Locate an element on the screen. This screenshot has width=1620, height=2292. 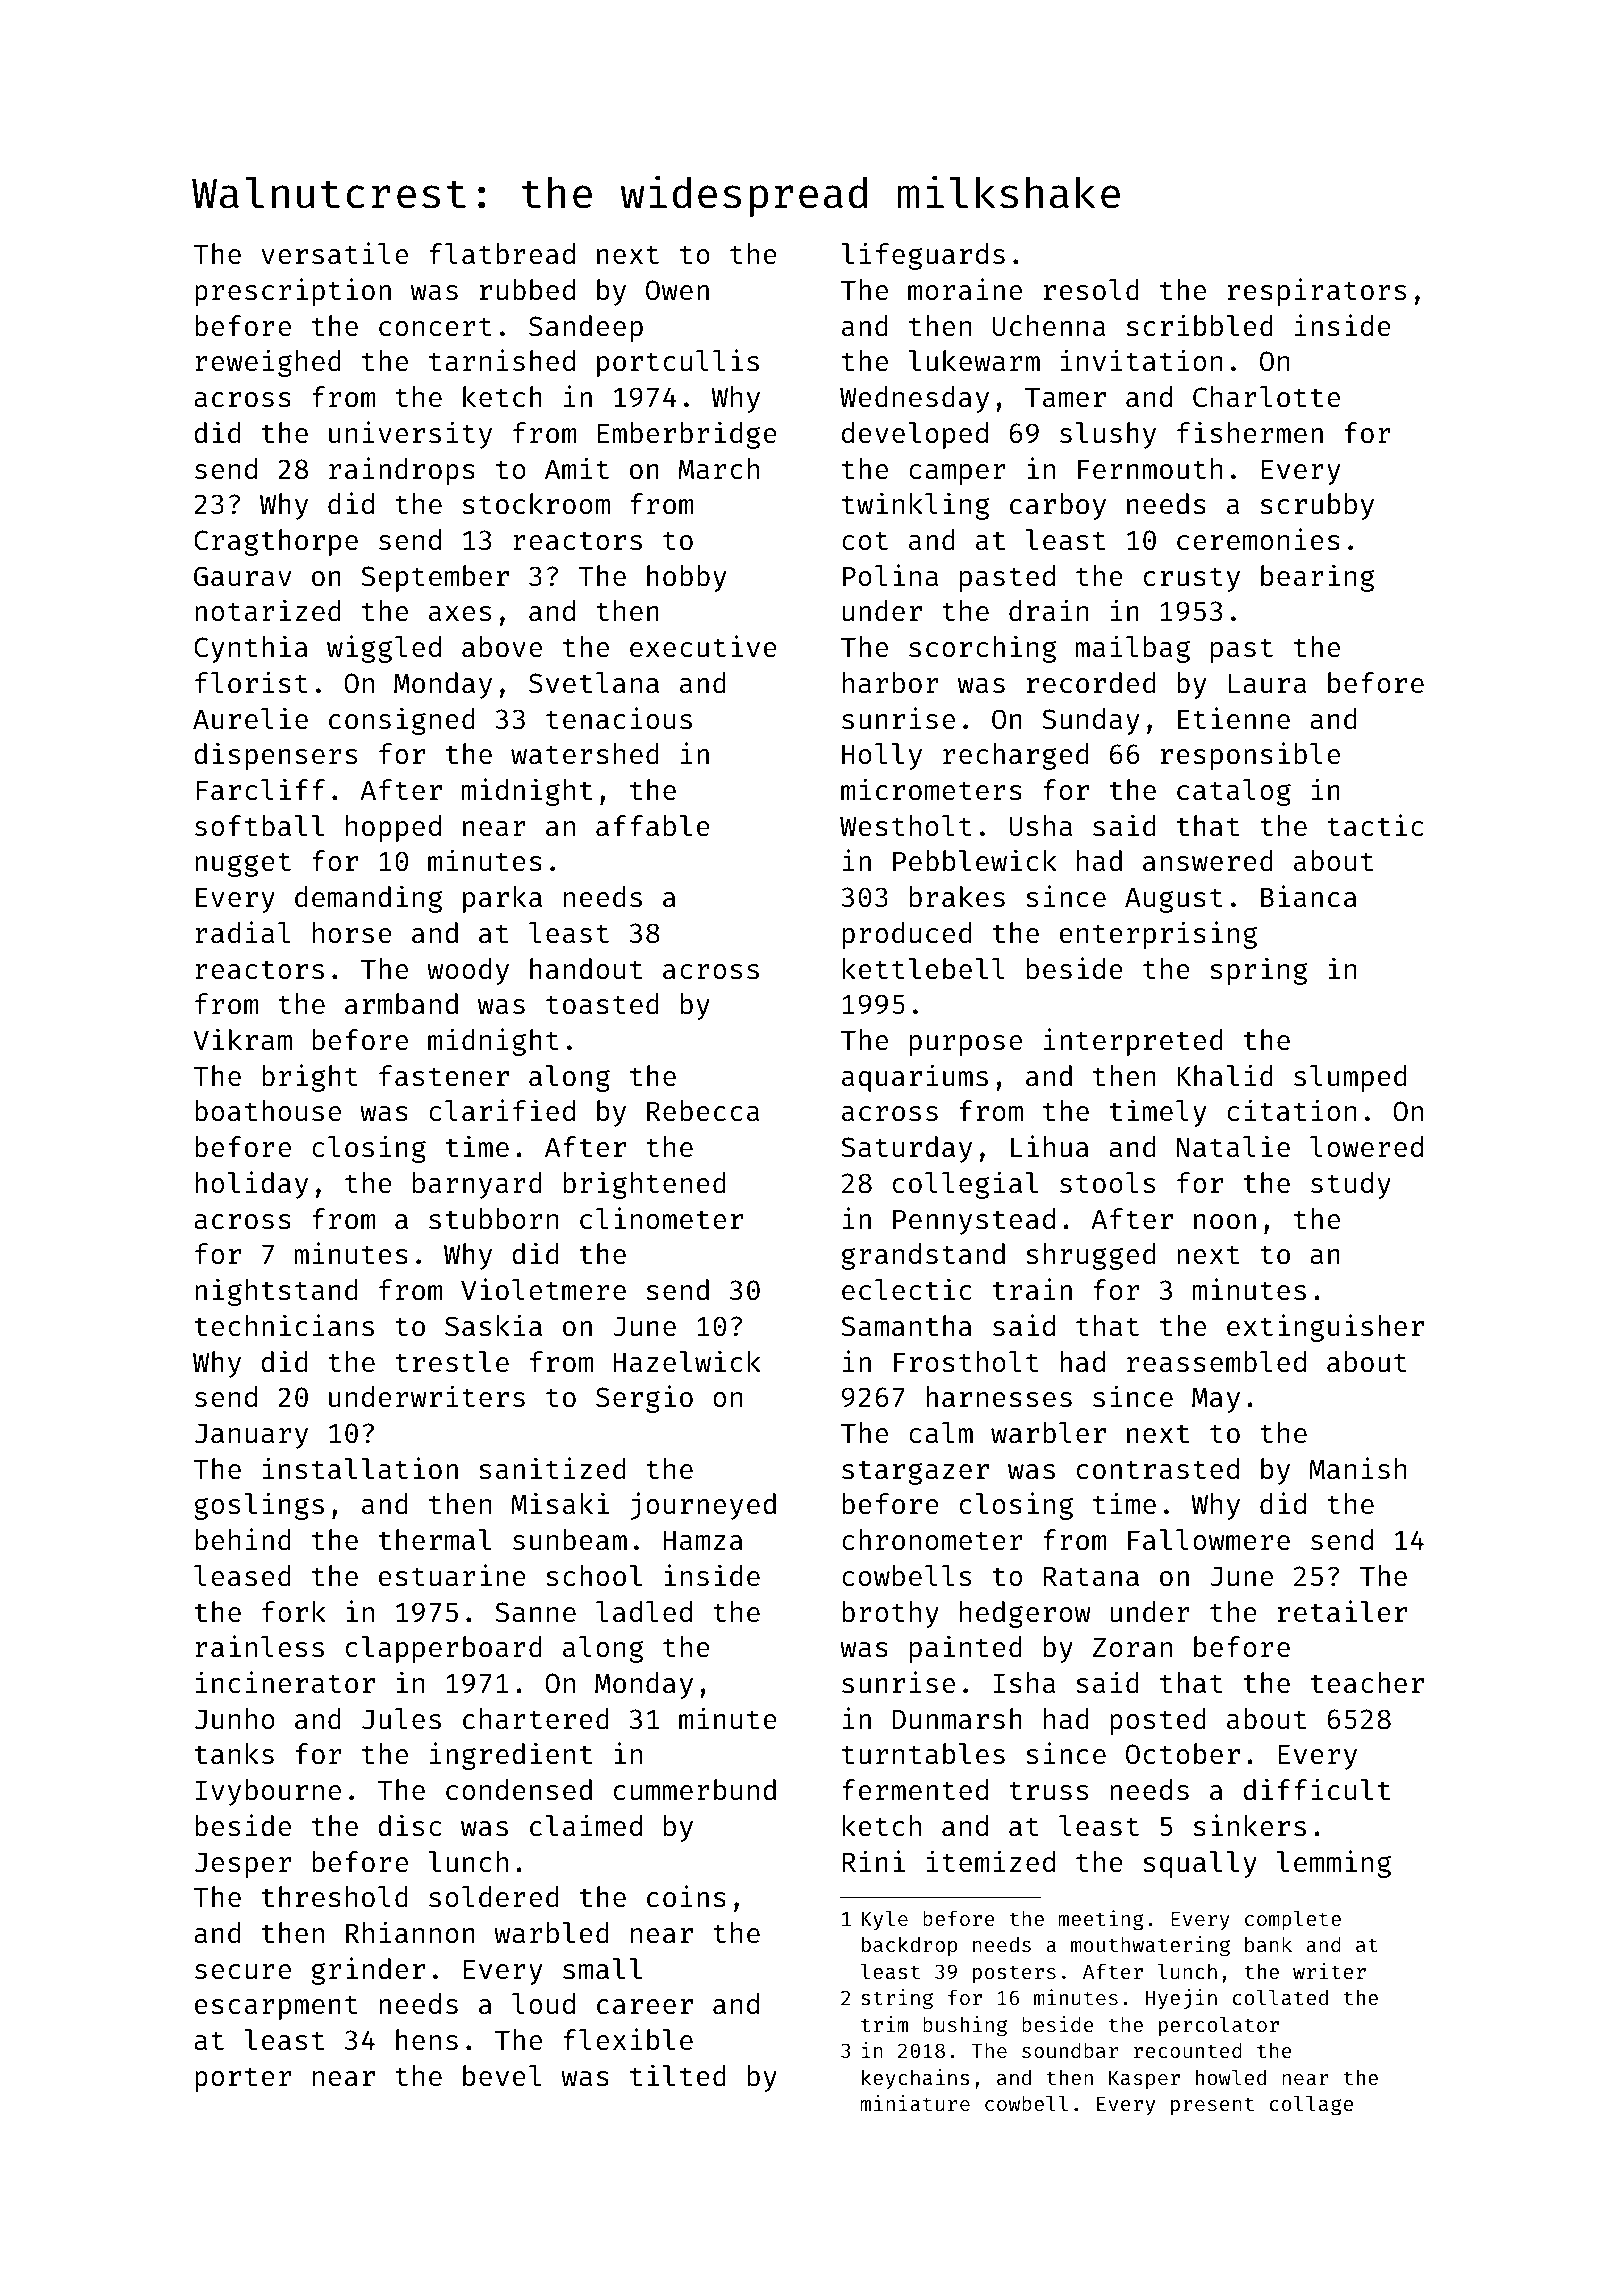
Hazelwick is located at coordinates (687, 1361).
